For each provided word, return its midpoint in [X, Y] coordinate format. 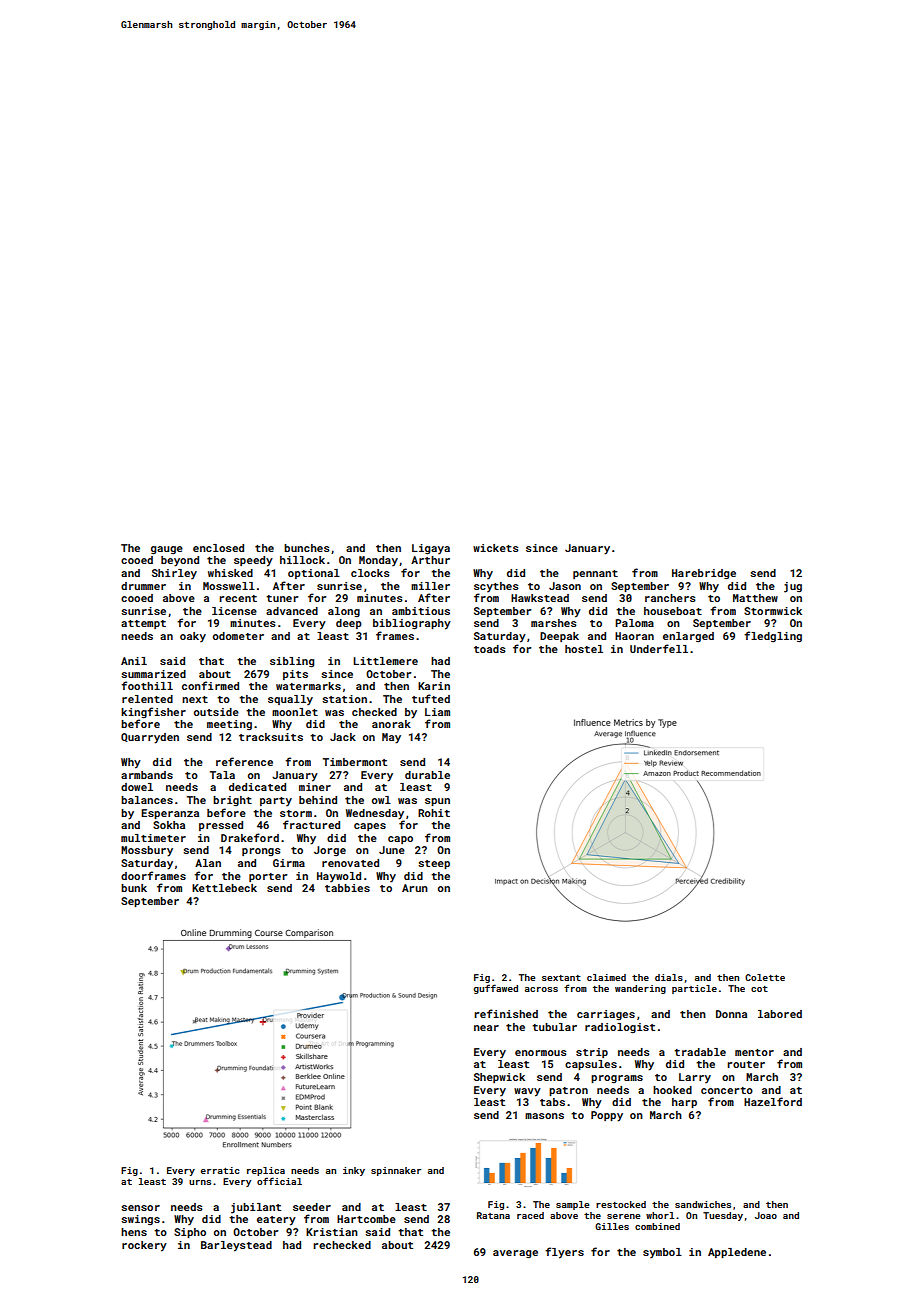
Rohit [434, 813]
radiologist [620, 1028]
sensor [140, 1208]
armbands [147, 775]
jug [793, 587]
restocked [621, 1204]
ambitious [421, 611]
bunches [307, 548]
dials [669, 977]
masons [544, 1116]
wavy [527, 1092]
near [486, 1028]
